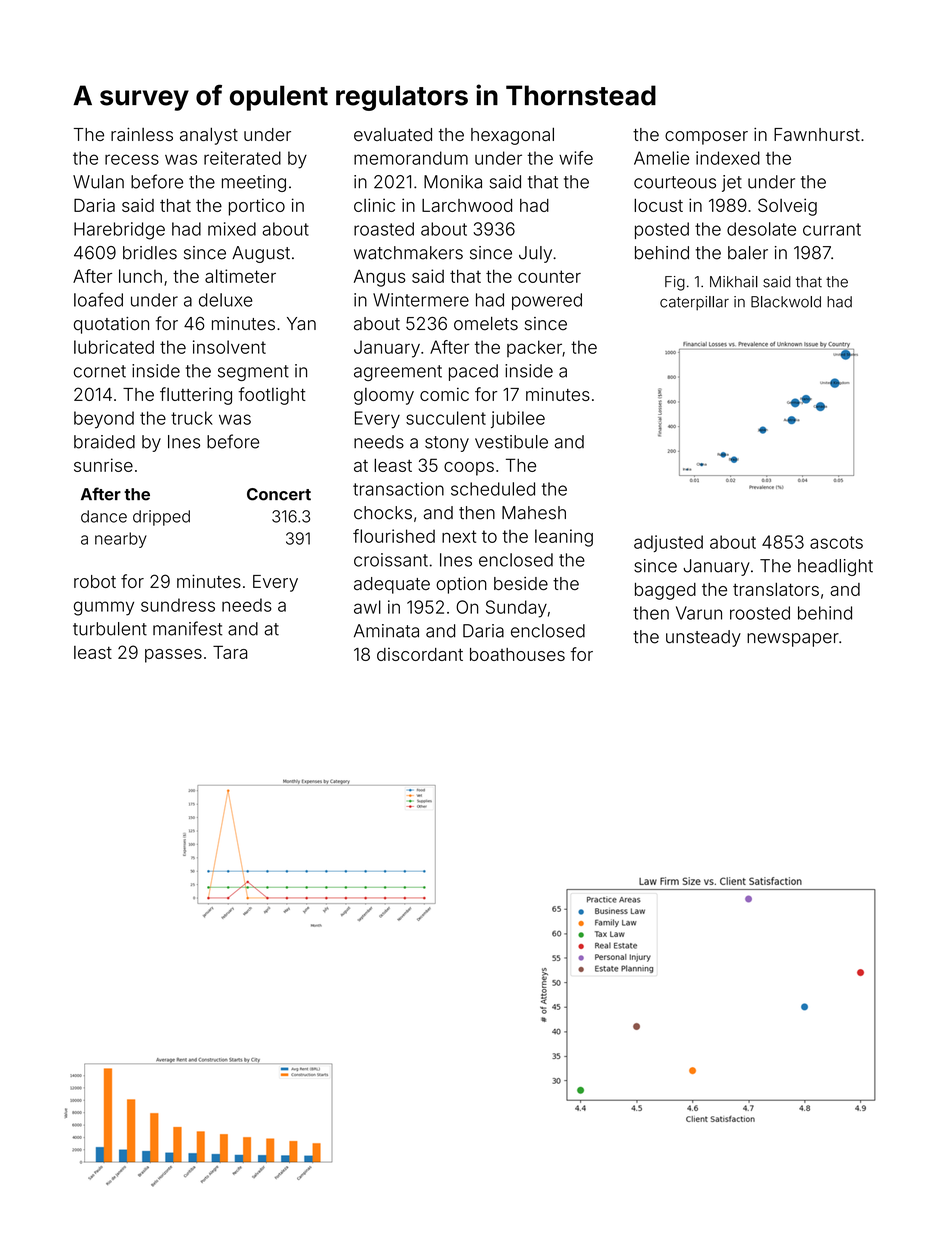 The image size is (952, 1233). I want to click on coops, so click(469, 469).
